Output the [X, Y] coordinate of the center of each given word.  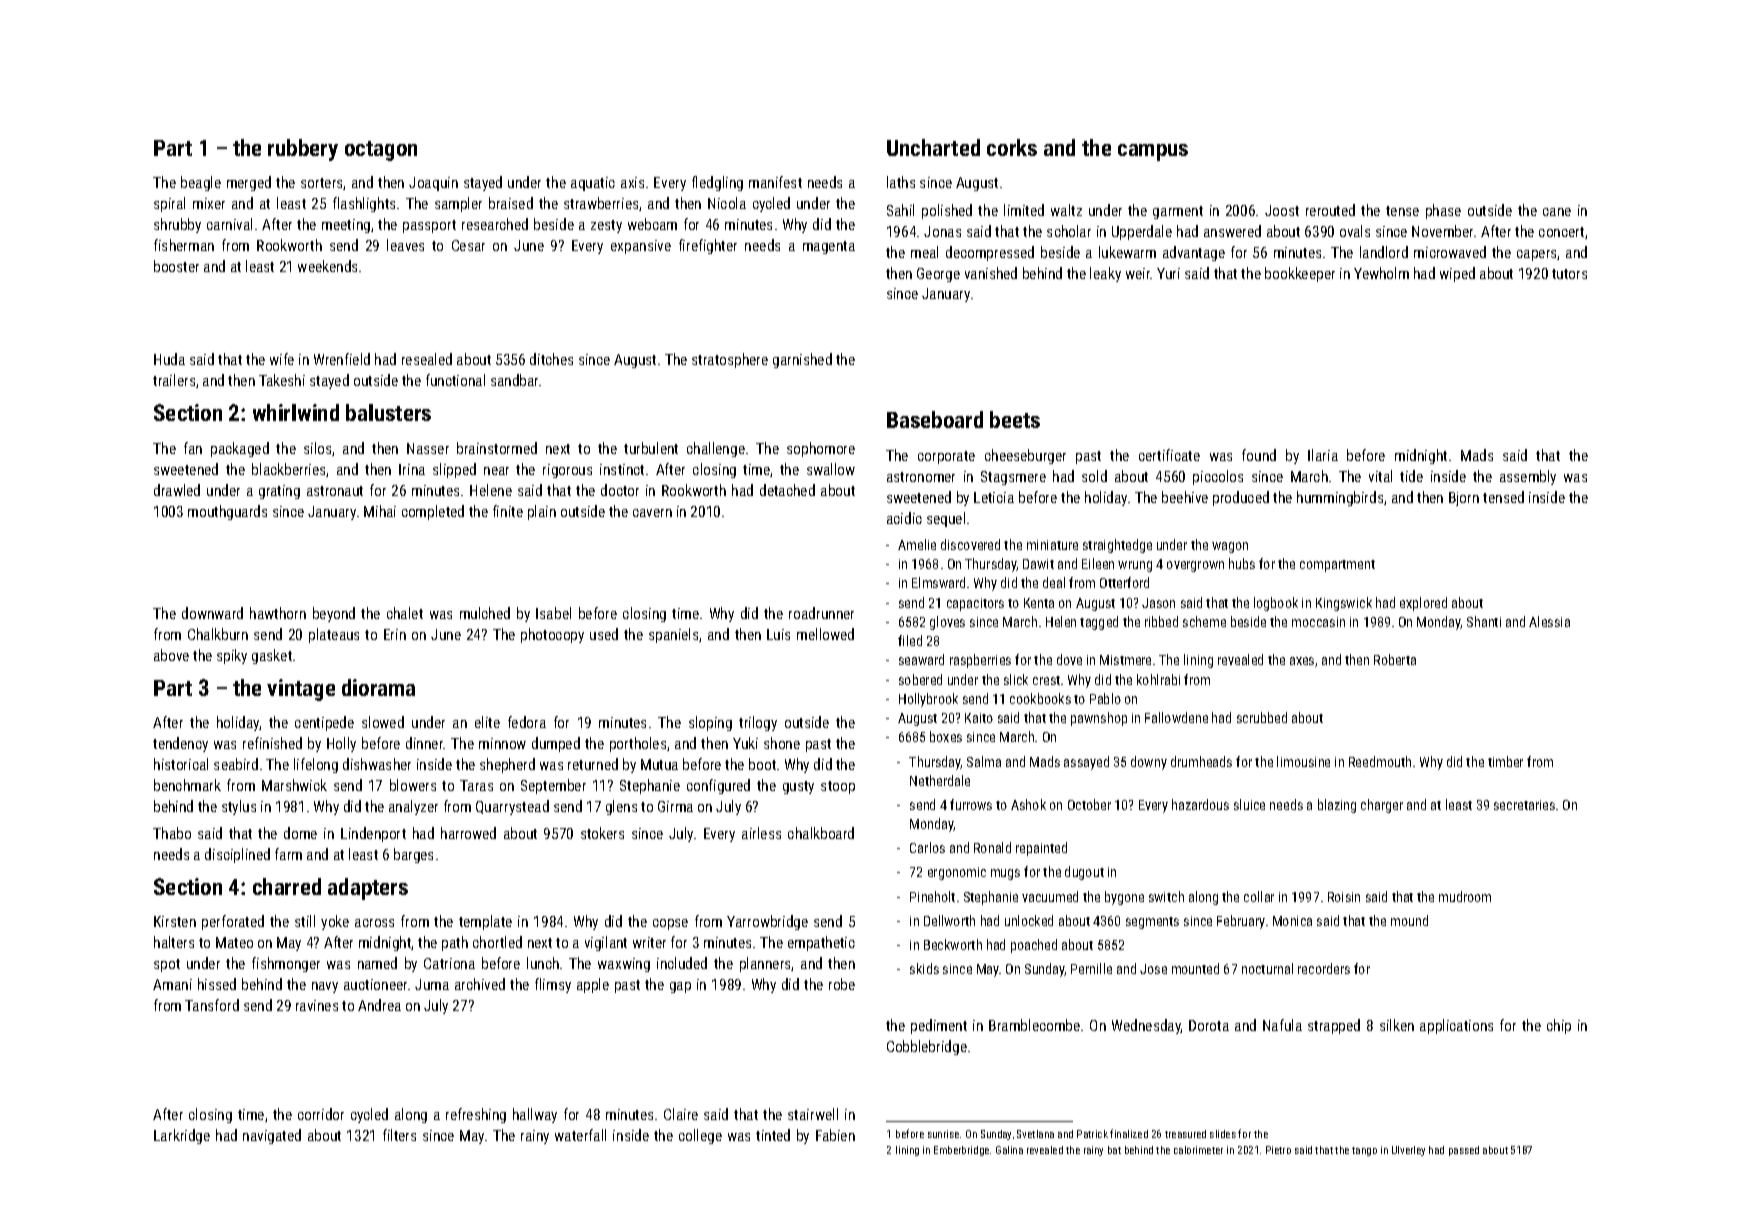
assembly [1528, 477]
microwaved [1450, 252]
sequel [946, 519]
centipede [324, 723]
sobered [920, 679]
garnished [802, 360]
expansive [641, 247]
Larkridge [182, 1136]
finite [508, 511]
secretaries [1524, 805]
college [700, 1136]
